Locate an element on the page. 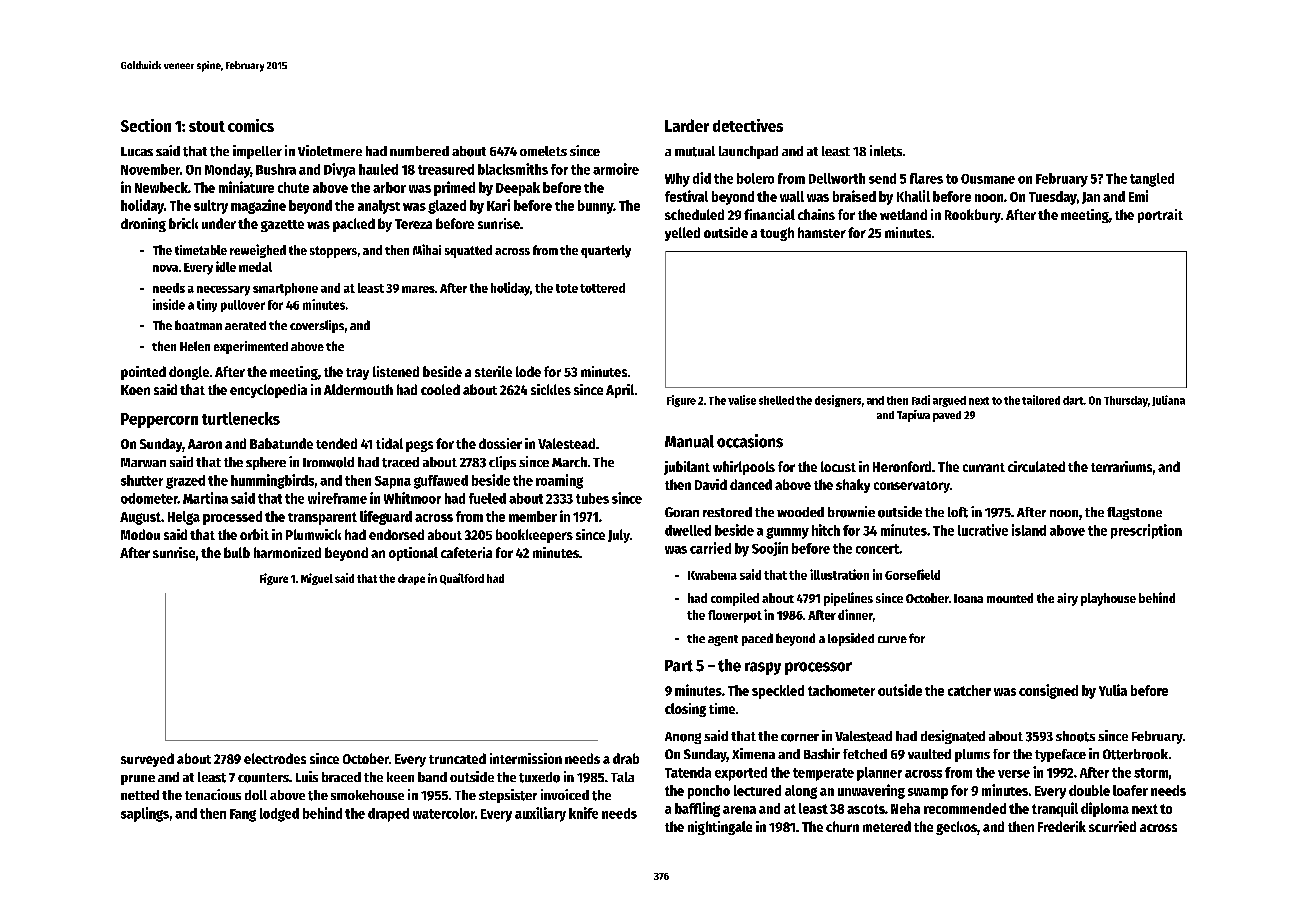 This image has width=1308, height=924. comics is located at coordinates (251, 125).
